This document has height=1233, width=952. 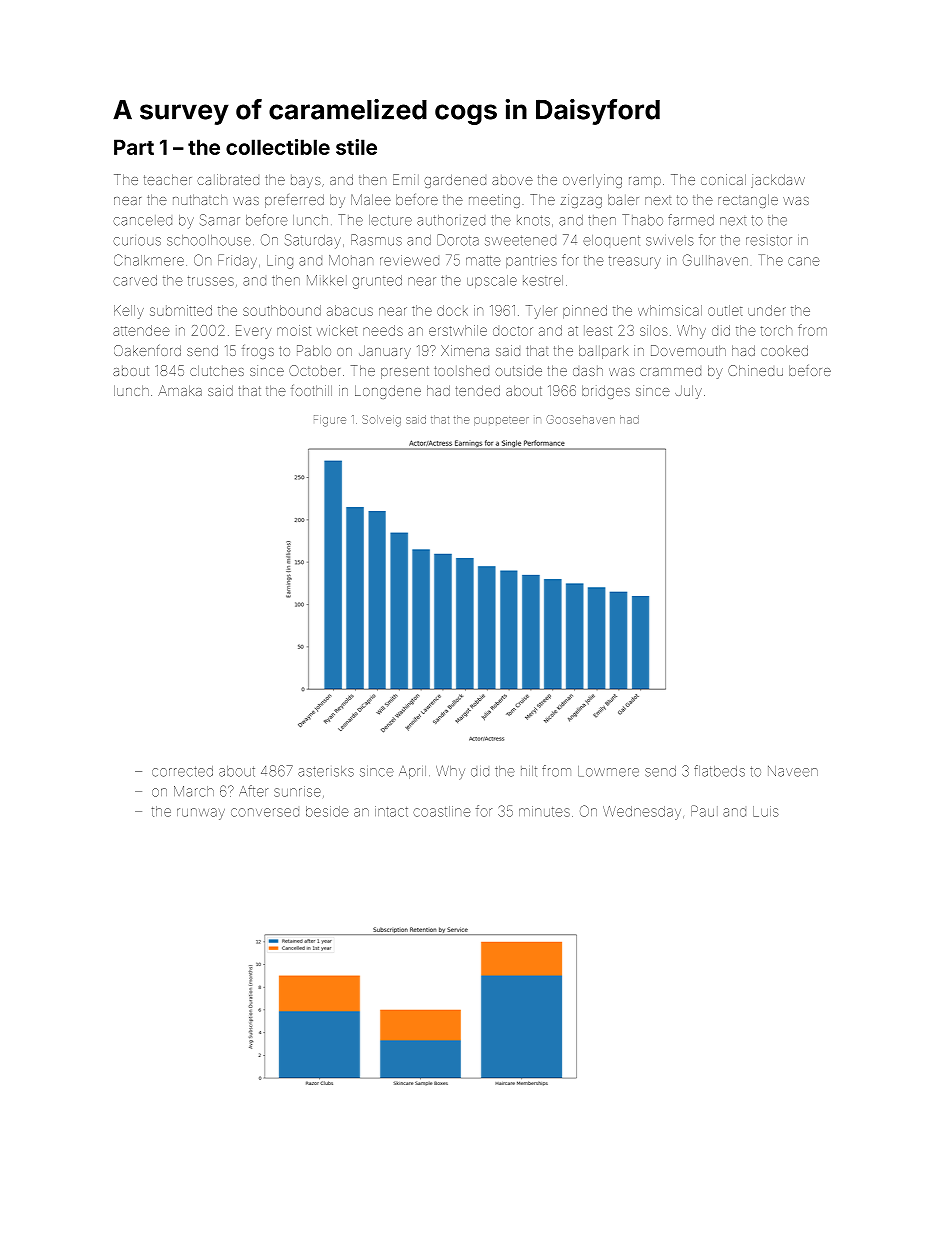 I want to click on Amaka, so click(x=180, y=390).
